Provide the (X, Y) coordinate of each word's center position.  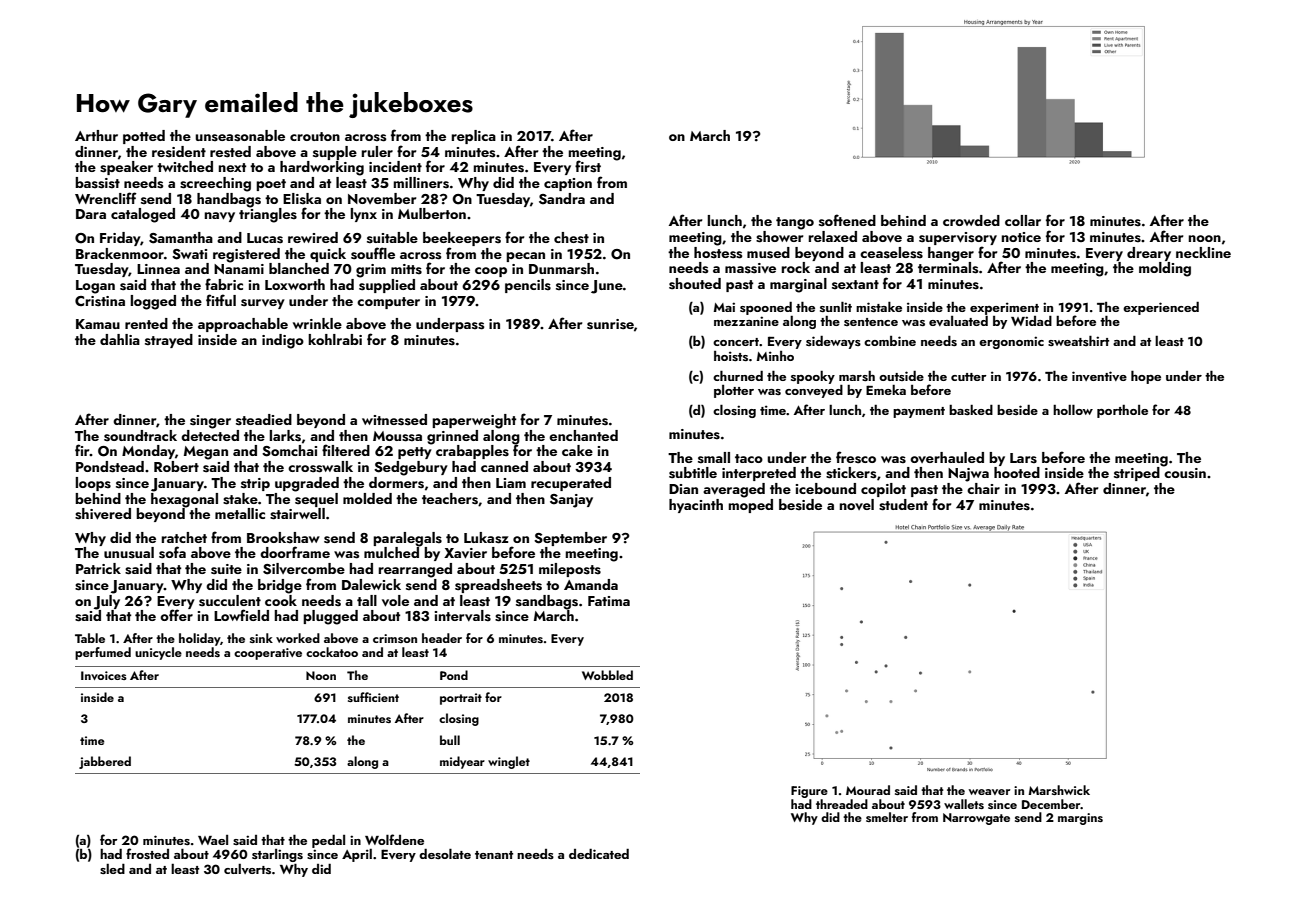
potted (144, 137)
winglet (509, 762)
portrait (461, 699)
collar (1023, 220)
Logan (95, 287)
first (588, 166)
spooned (766, 308)
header (442, 638)
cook (281, 600)
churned (738, 375)
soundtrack (140, 436)
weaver (989, 792)
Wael (213, 840)
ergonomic (1011, 342)
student (903, 505)
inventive (1099, 376)
